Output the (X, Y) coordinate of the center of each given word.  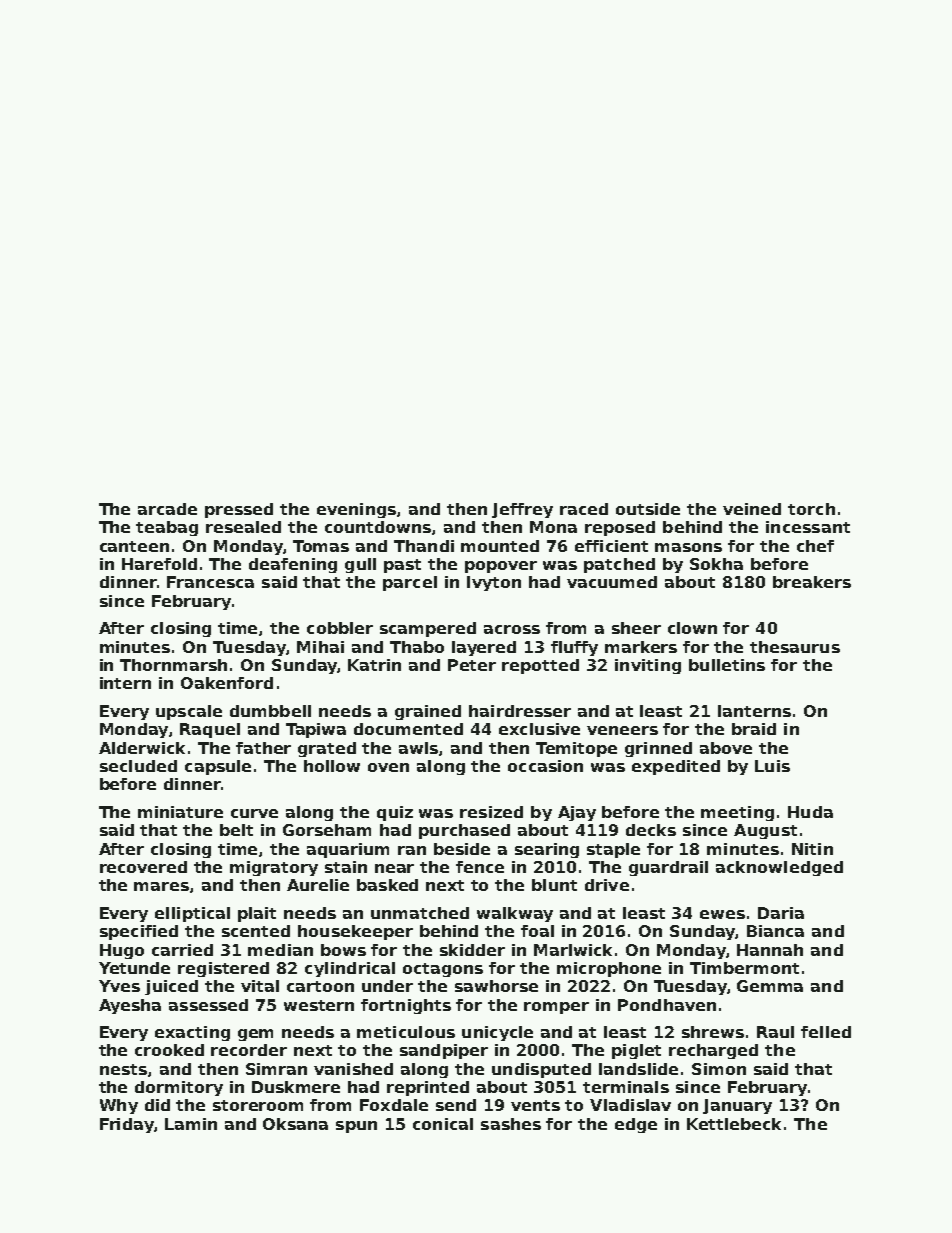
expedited (676, 767)
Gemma (770, 986)
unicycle (497, 1033)
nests (123, 1069)
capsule (218, 767)
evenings (356, 510)
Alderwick (142, 748)
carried (182, 950)
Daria (781, 913)
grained (428, 712)
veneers (622, 730)
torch (811, 509)
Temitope (576, 749)
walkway (515, 914)
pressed (239, 510)
